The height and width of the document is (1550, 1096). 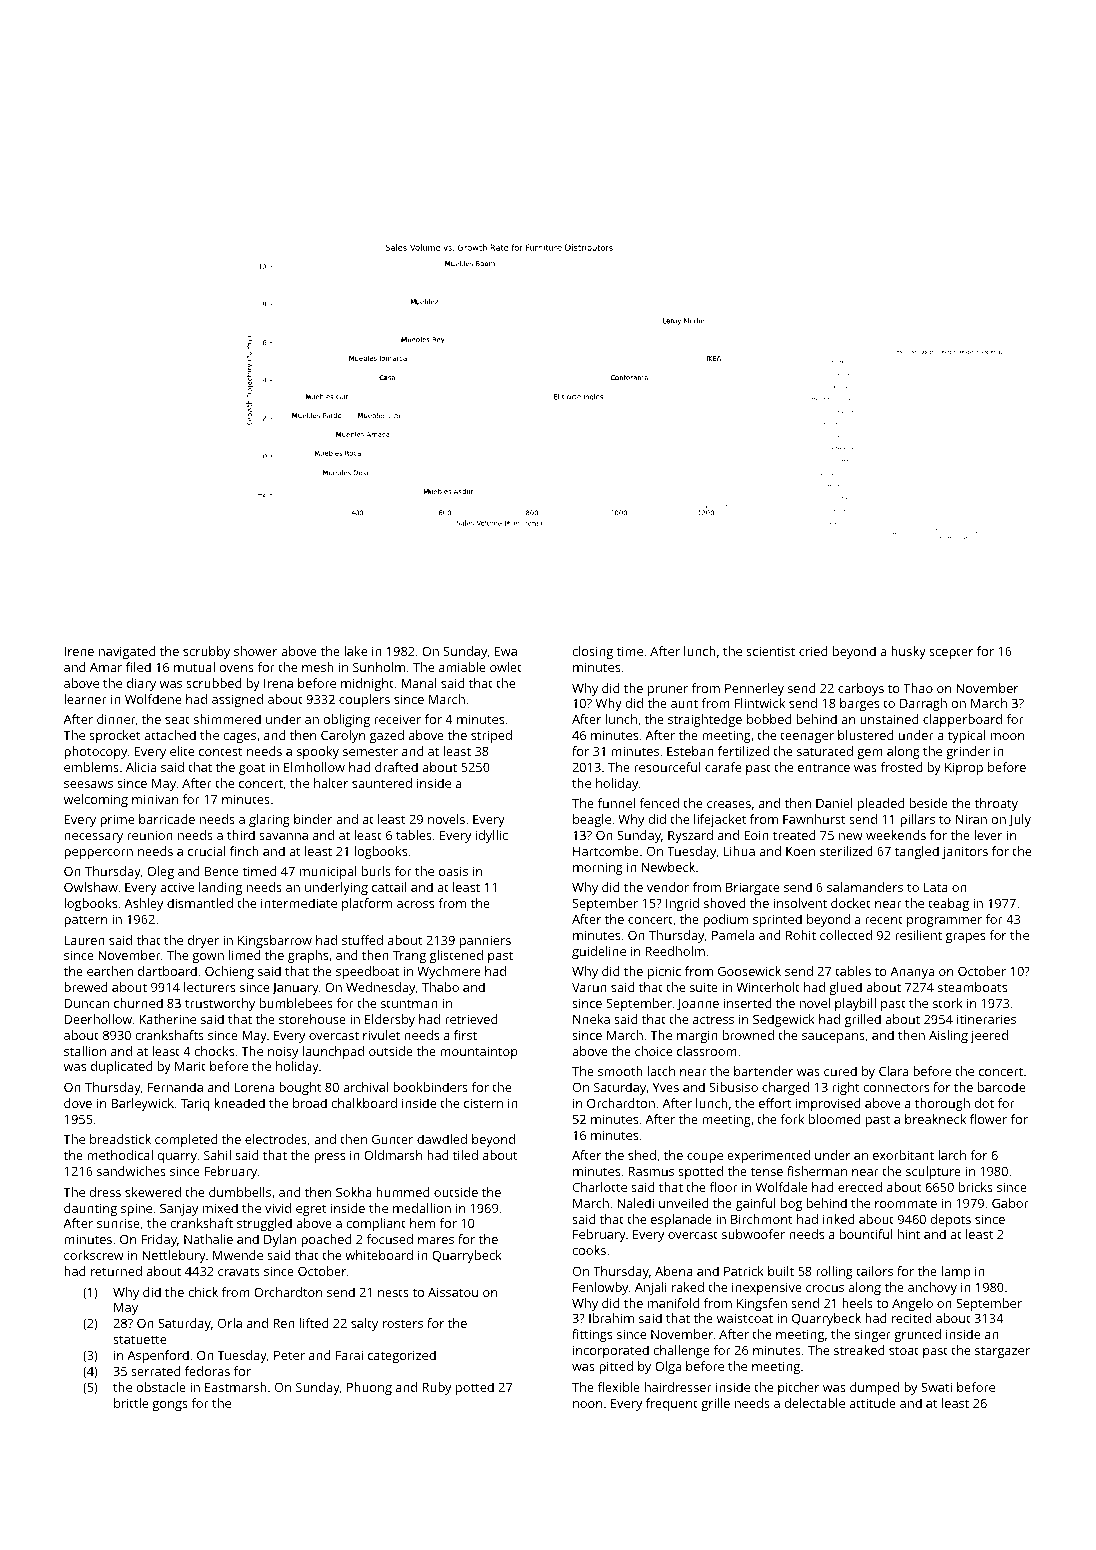 What do you see at coordinates (220, 888) in the document?
I see `landing` at bounding box center [220, 888].
